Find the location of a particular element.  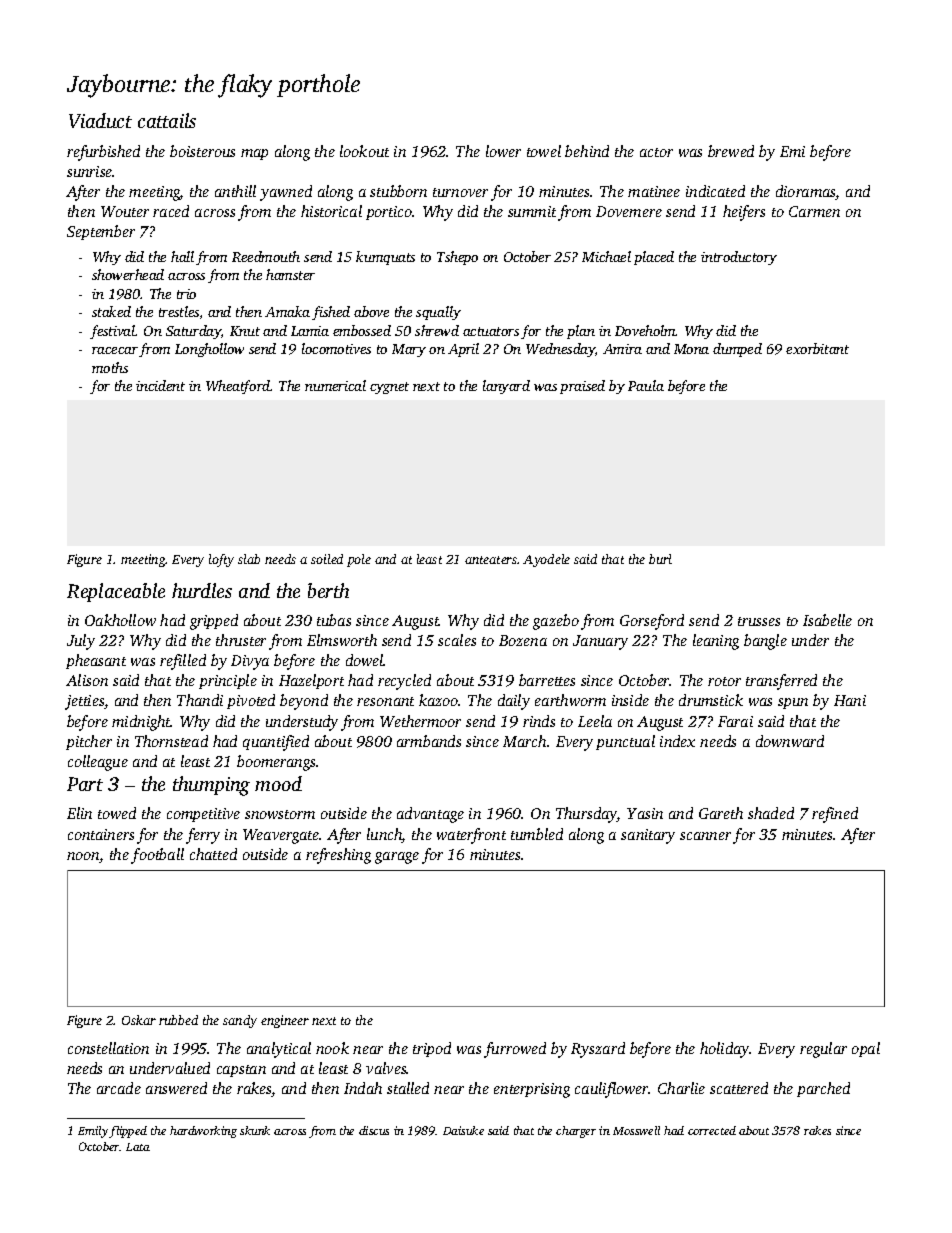

lookout is located at coordinates (364, 151).
